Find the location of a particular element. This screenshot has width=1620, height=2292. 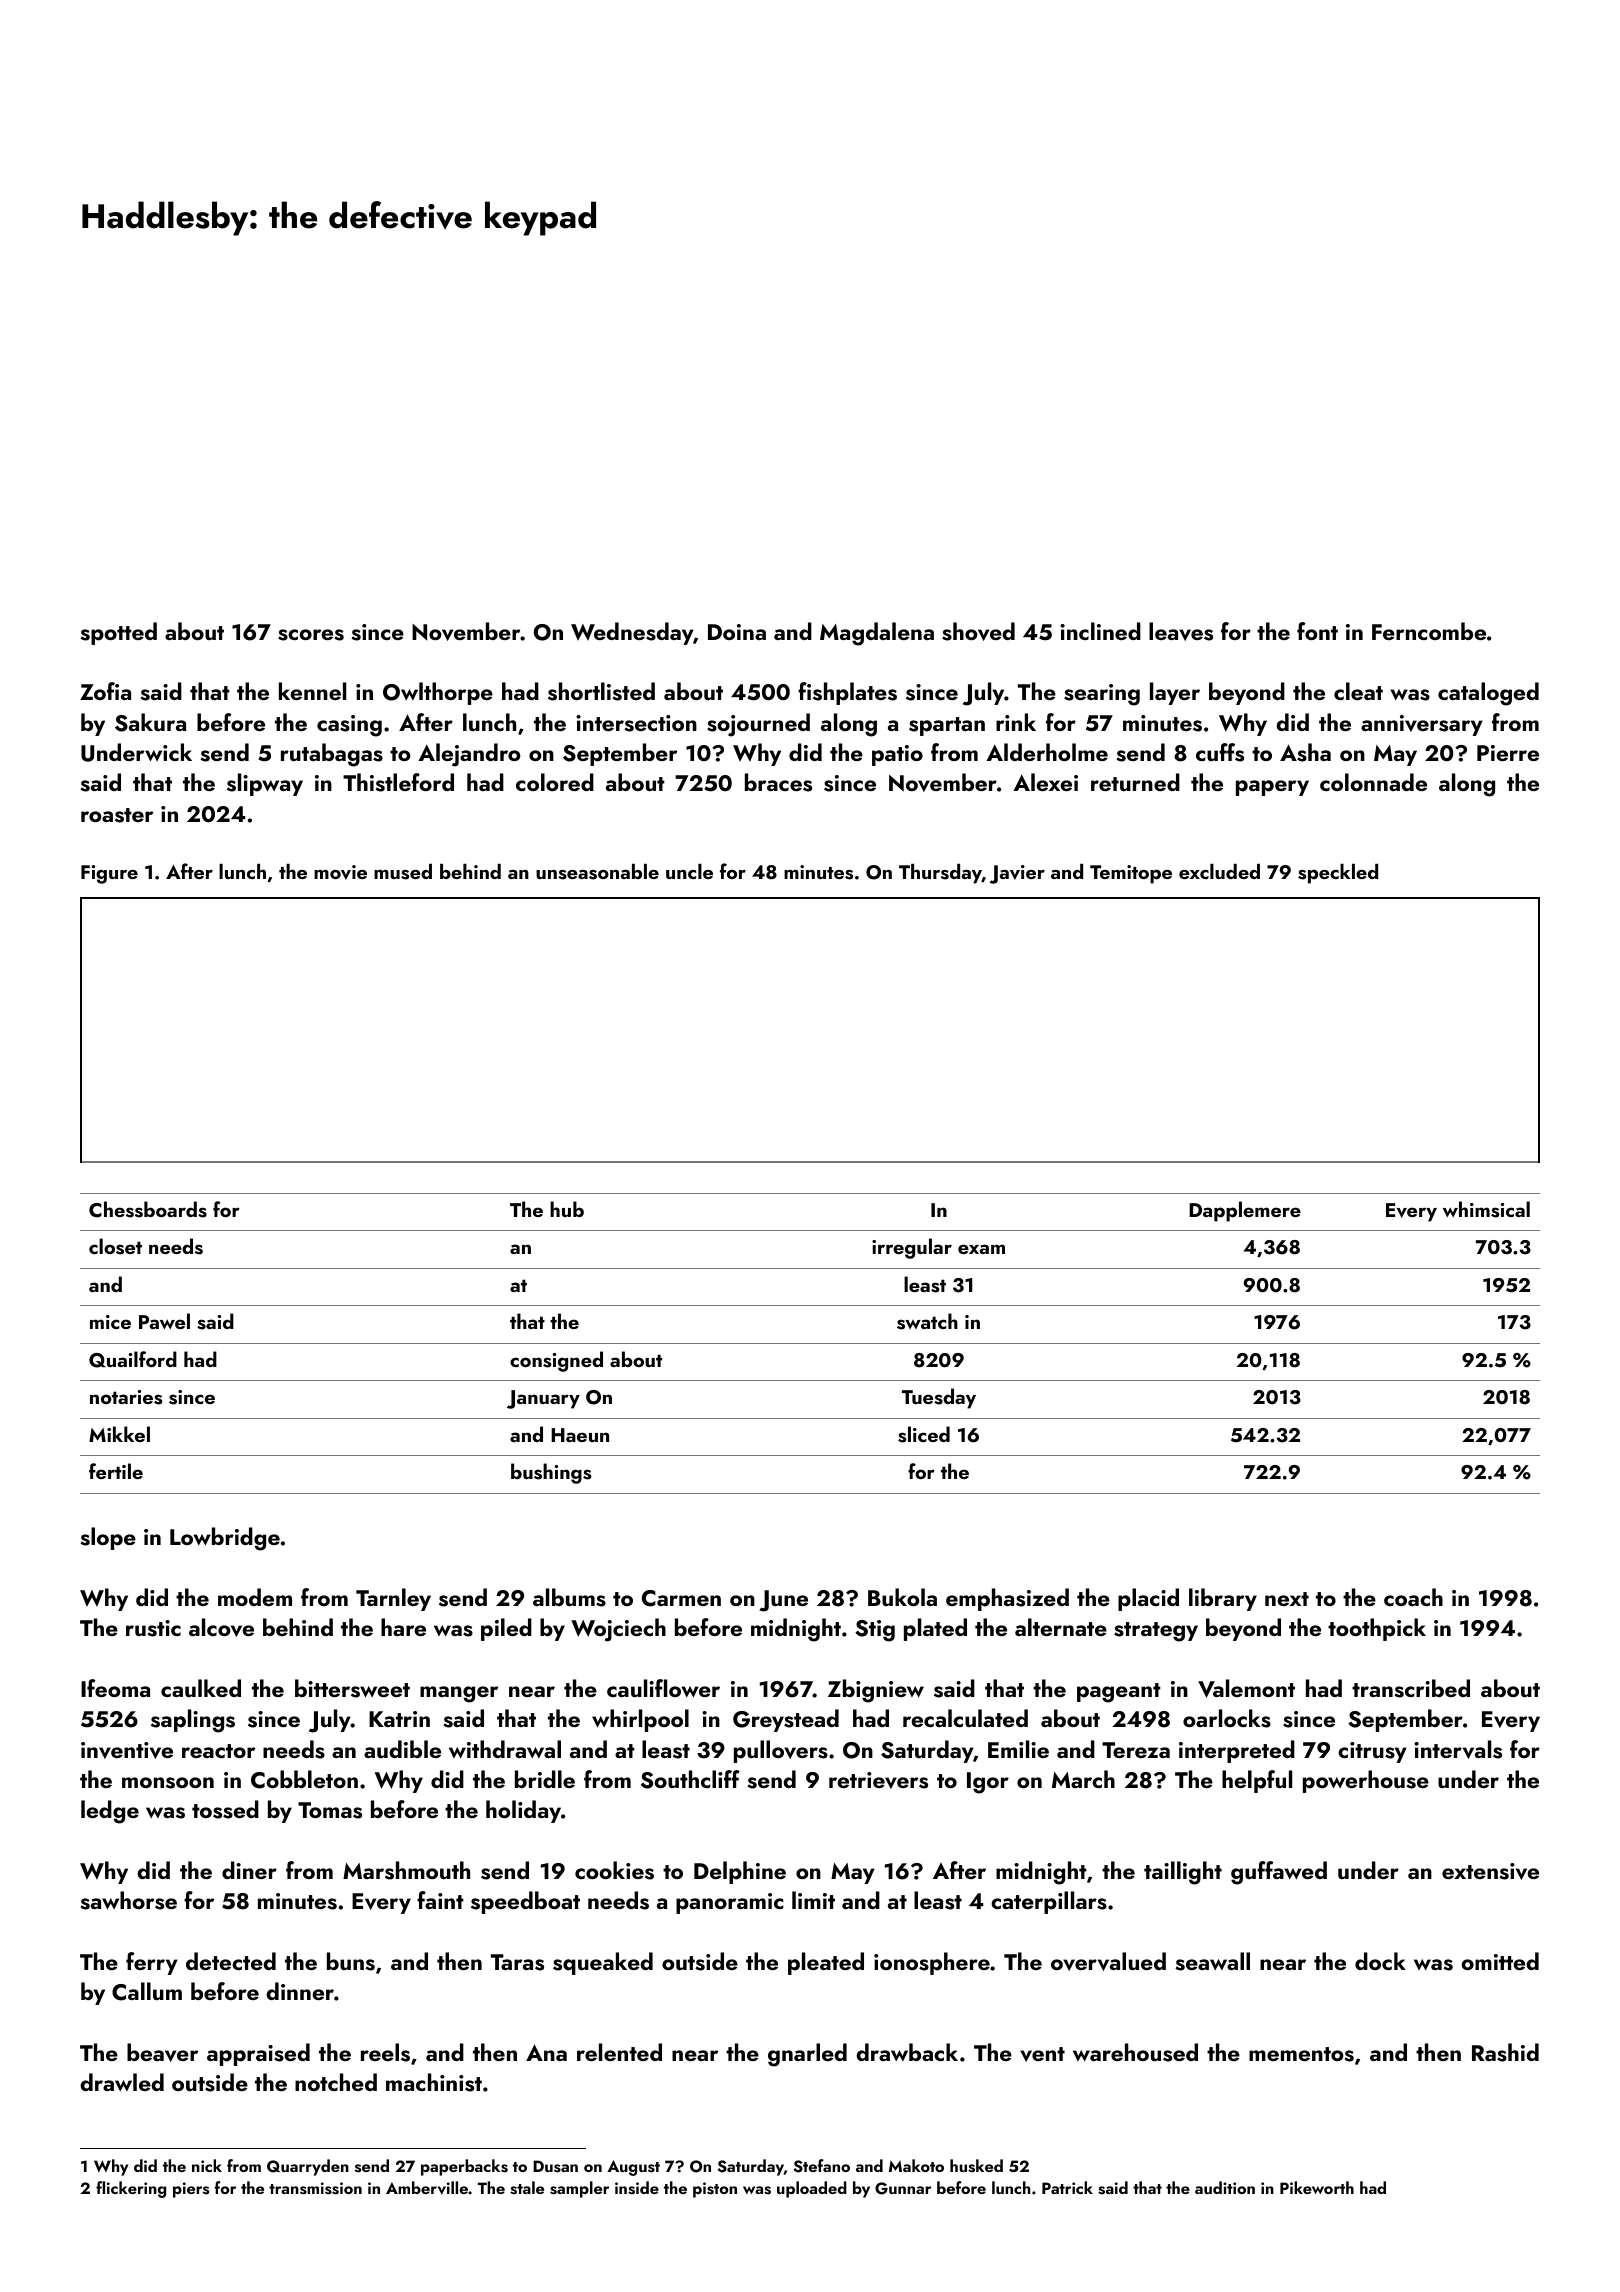

Dapplemere is located at coordinates (1245, 1211).
